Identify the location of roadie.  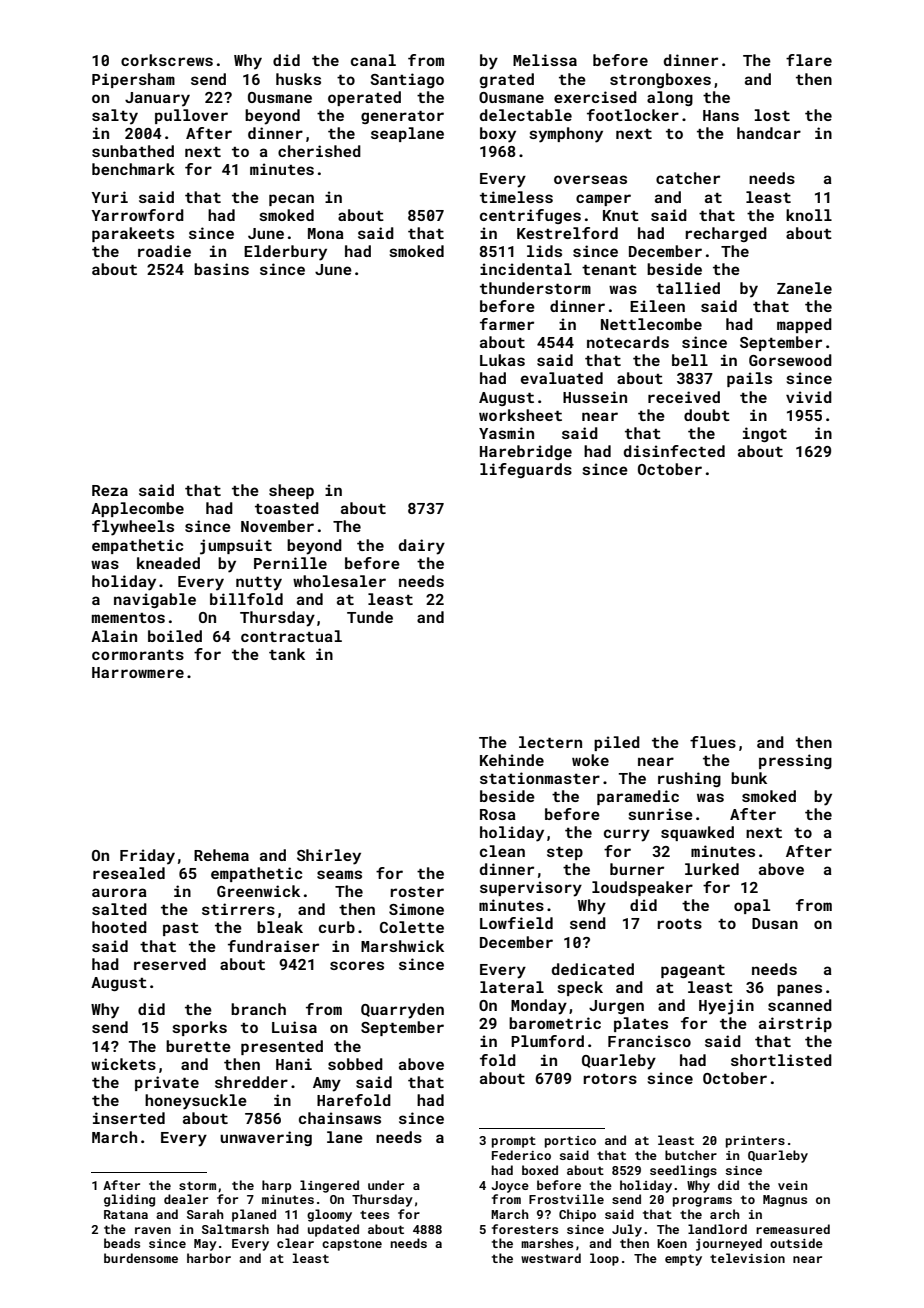
(164, 251).
